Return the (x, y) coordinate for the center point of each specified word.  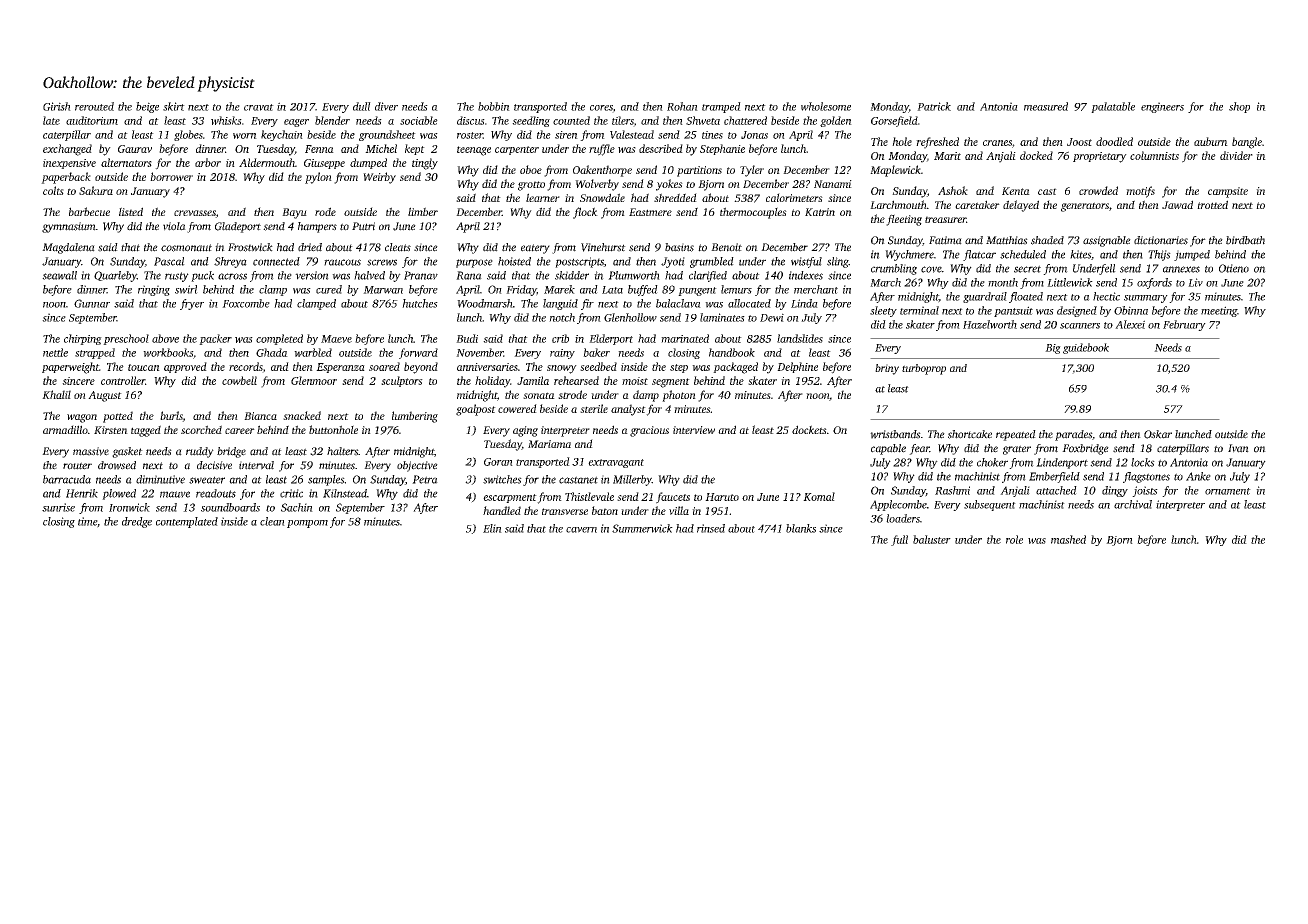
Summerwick (642, 528)
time (87, 521)
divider (1236, 155)
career (240, 431)
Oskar (1158, 434)
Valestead (632, 134)
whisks (226, 120)
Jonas (754, 135)
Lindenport (1062, 463)
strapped (95, 353)
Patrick (934, 106)
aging (525, 431)
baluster (932, 539)
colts (53, 190)
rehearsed (576, 380)
